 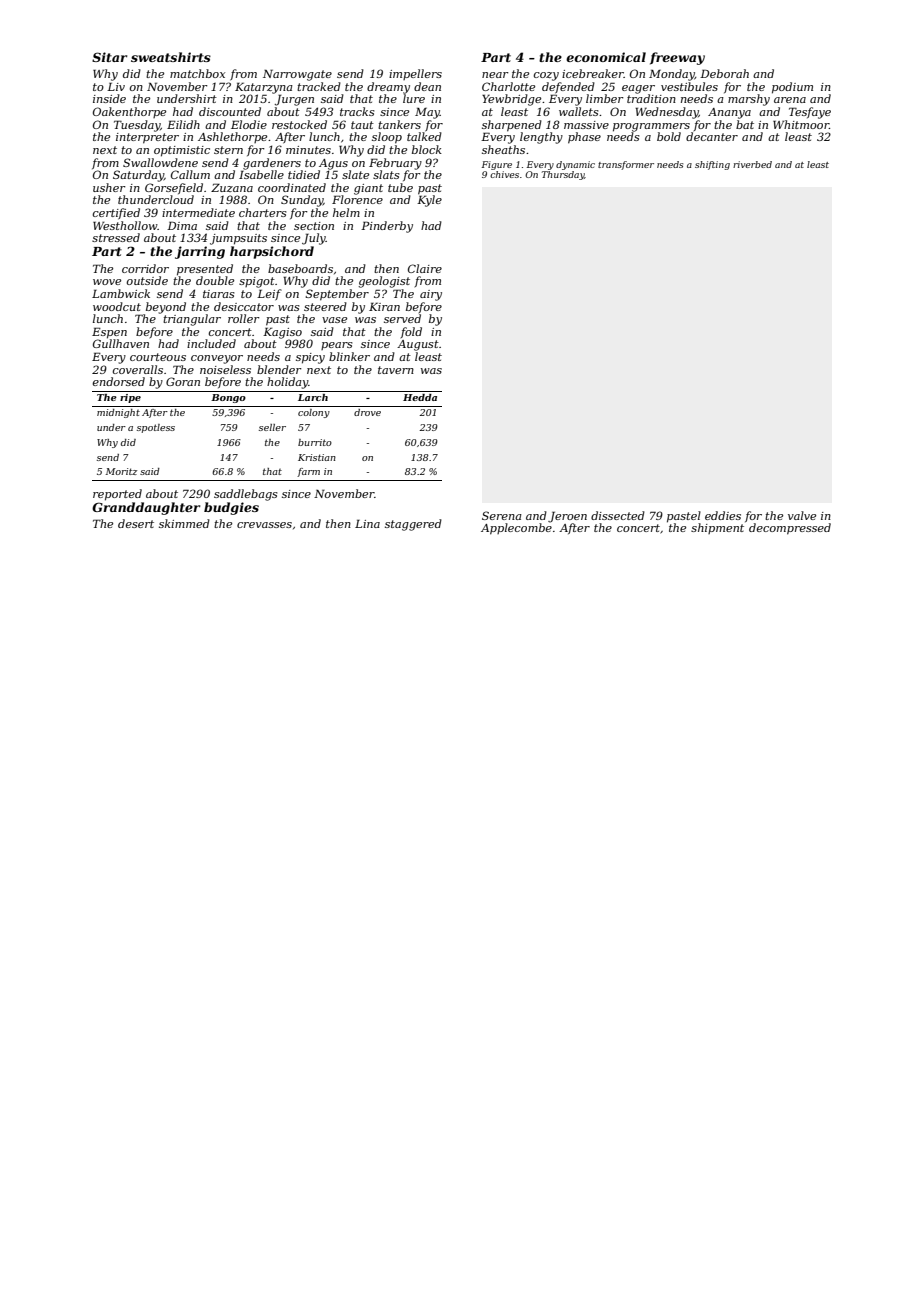 I want to click on budgies, so click(x=231, y=508).
